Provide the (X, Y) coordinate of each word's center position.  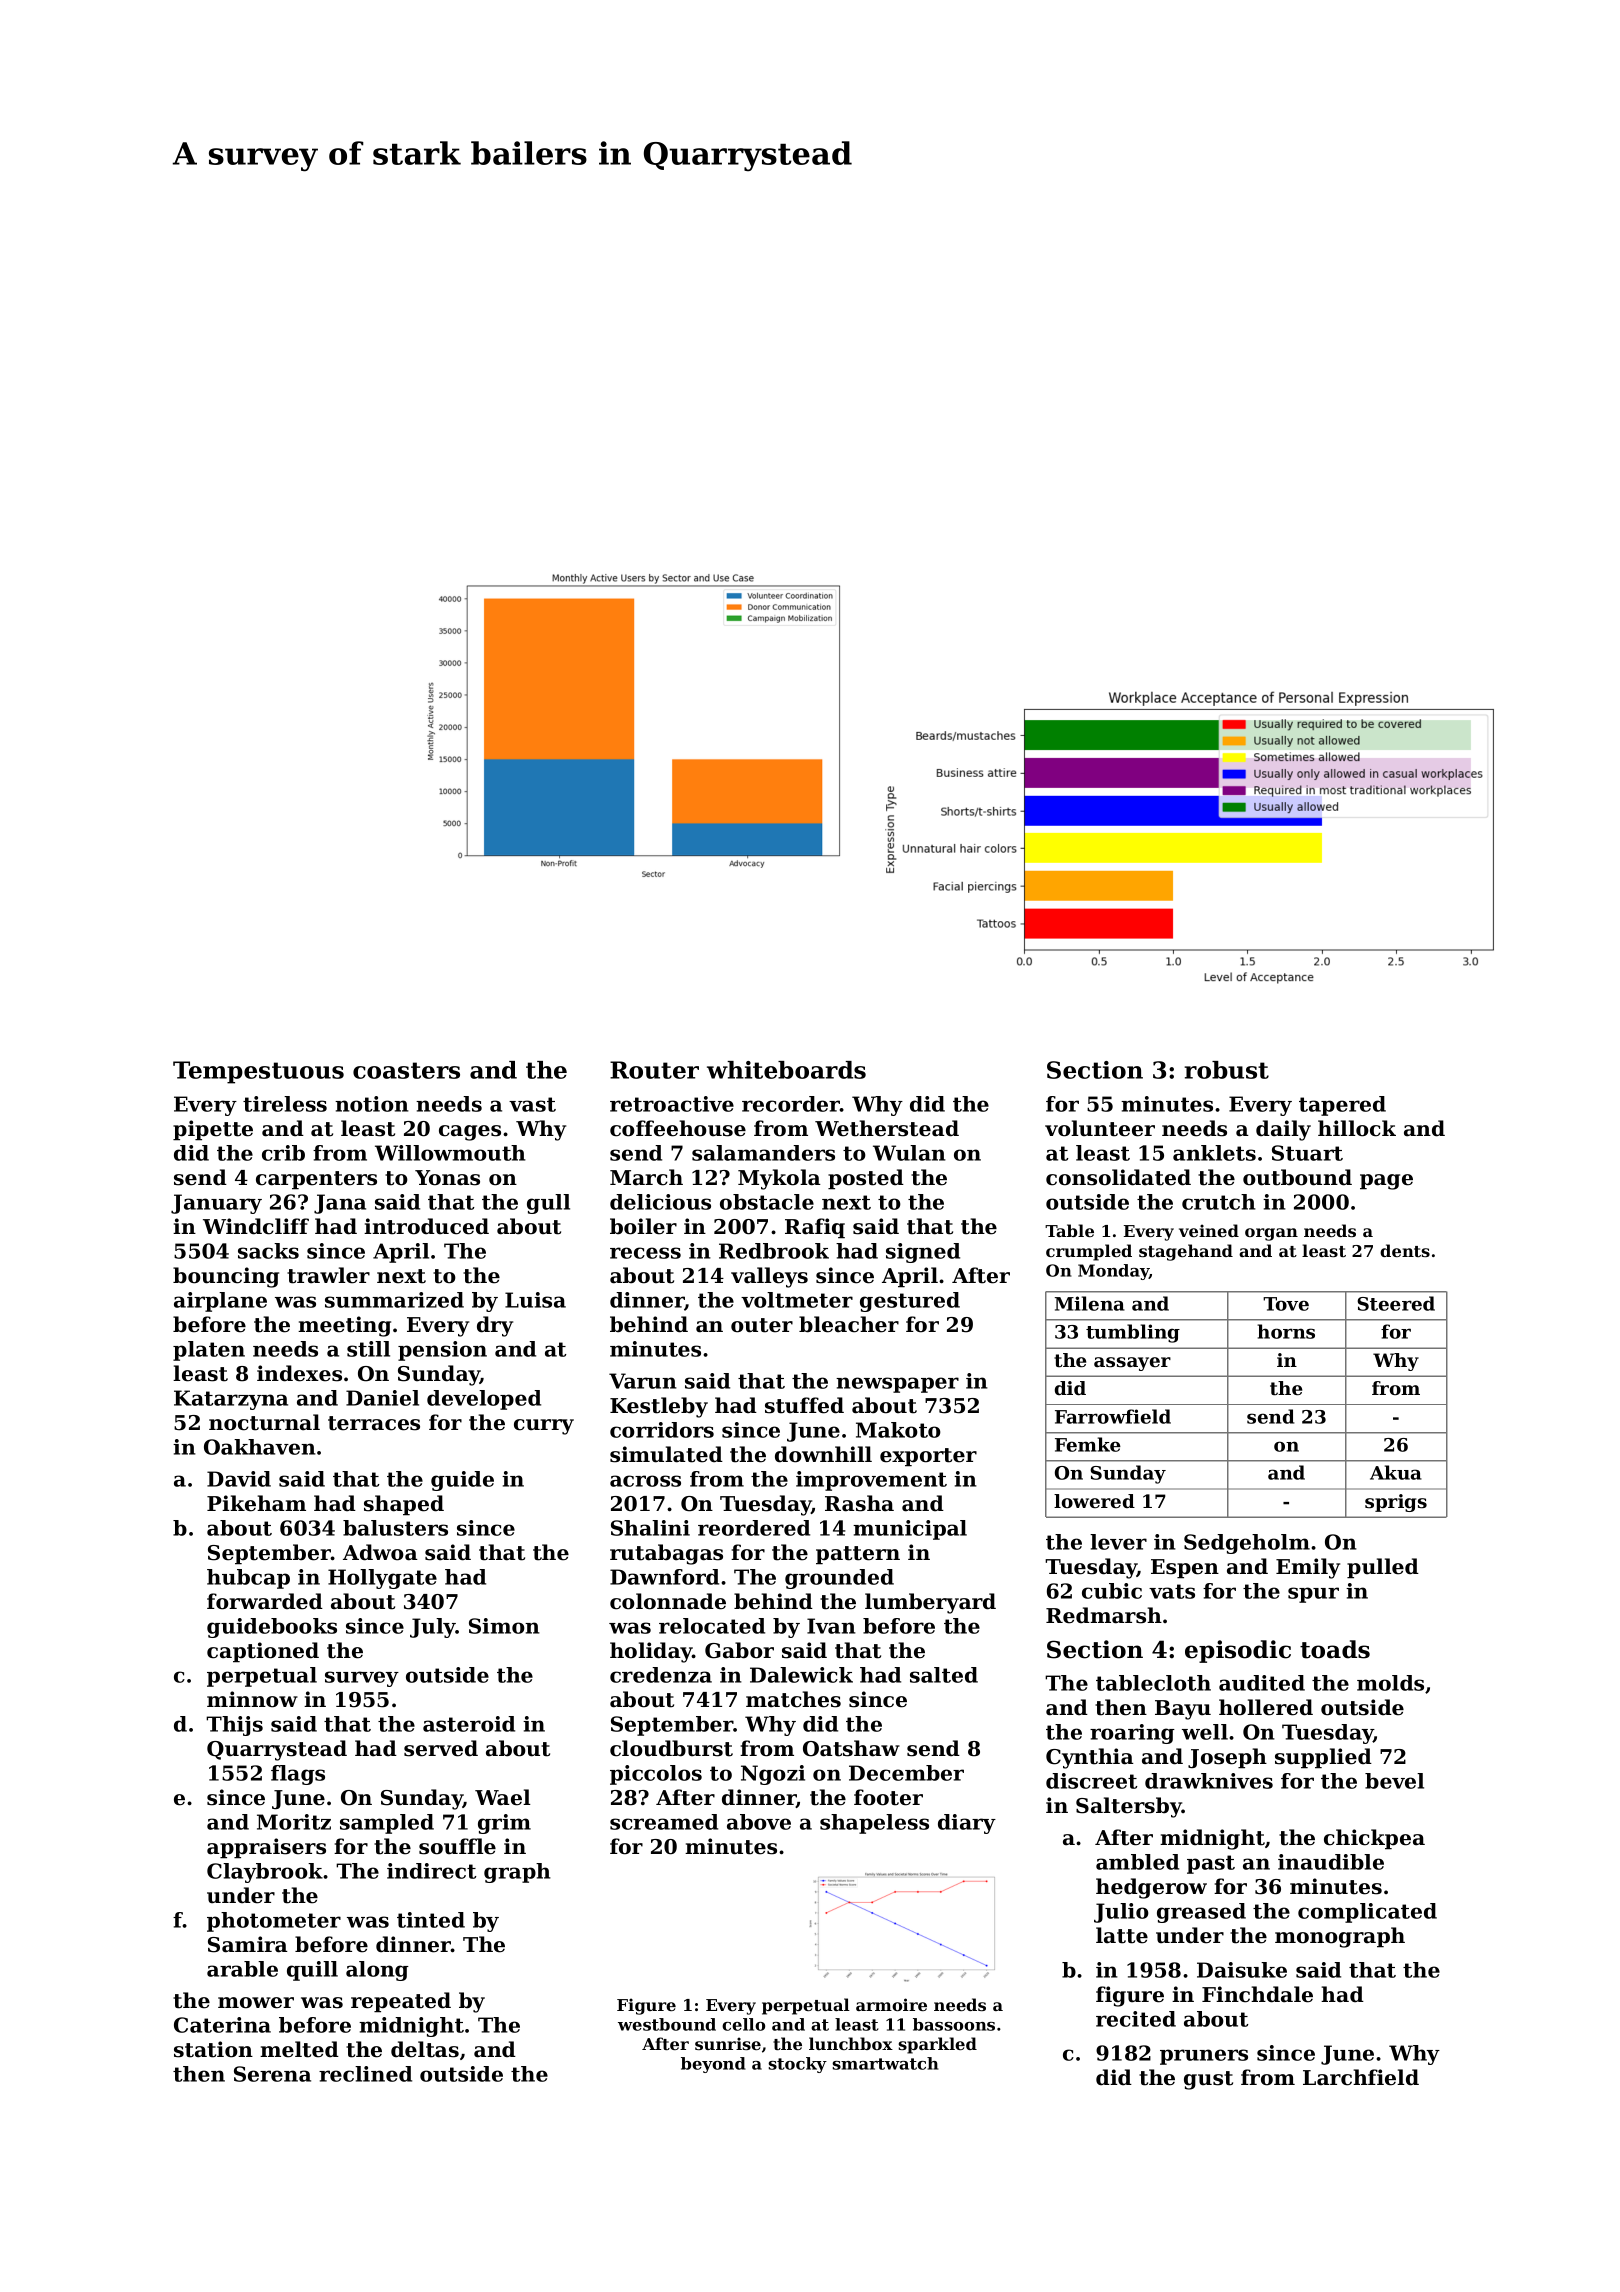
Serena (272, 2074)
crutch (1219, 1202)
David (239, 1479)
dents (1405, 1250)
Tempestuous (258, 1072)
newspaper (897, 1385)
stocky (797, 2065)
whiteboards (786, 1070)
